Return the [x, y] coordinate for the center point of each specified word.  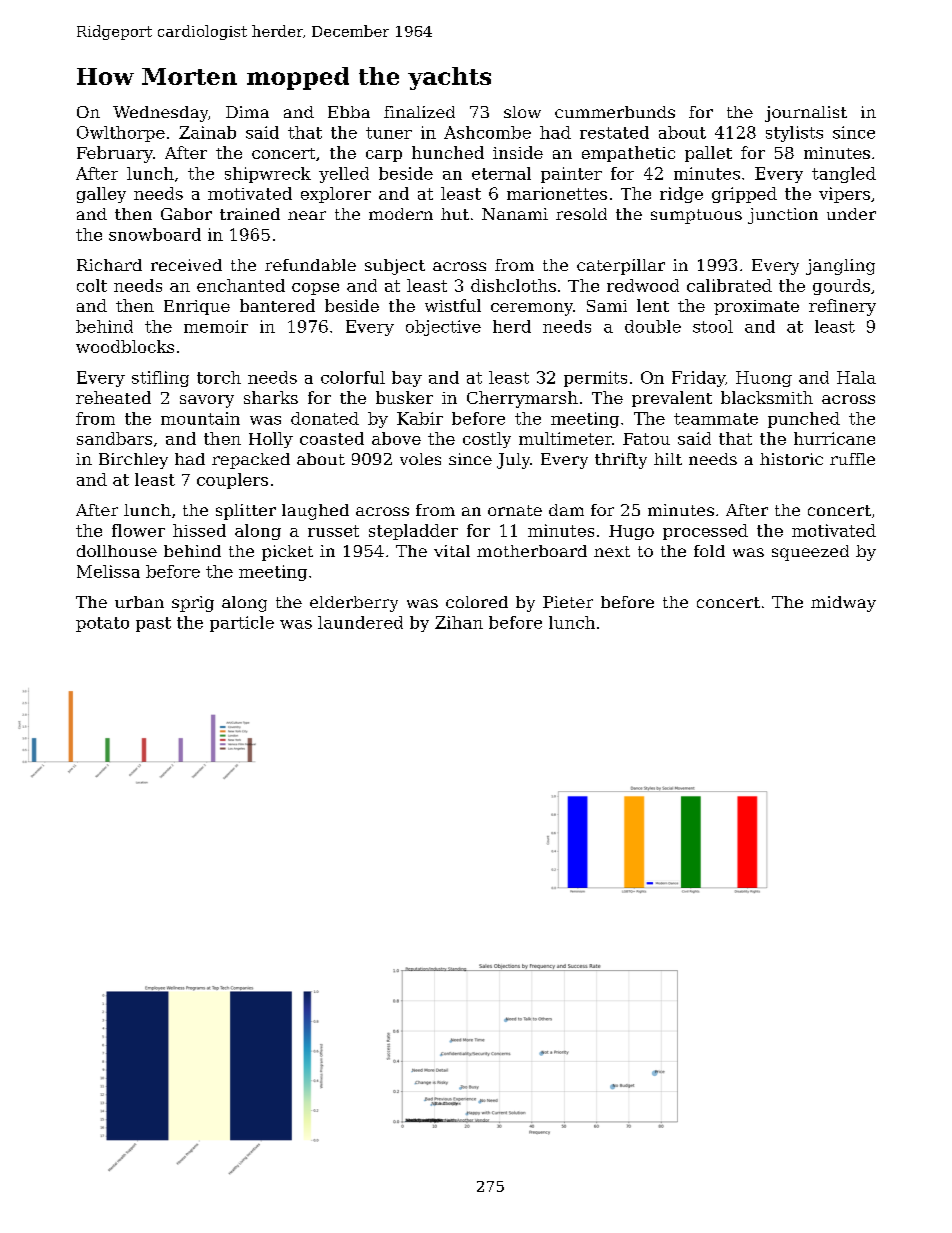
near [307, 215]
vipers [844, 195]
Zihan [459, 622]
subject [395, 267]
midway [843, 604]
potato [102, 624]
